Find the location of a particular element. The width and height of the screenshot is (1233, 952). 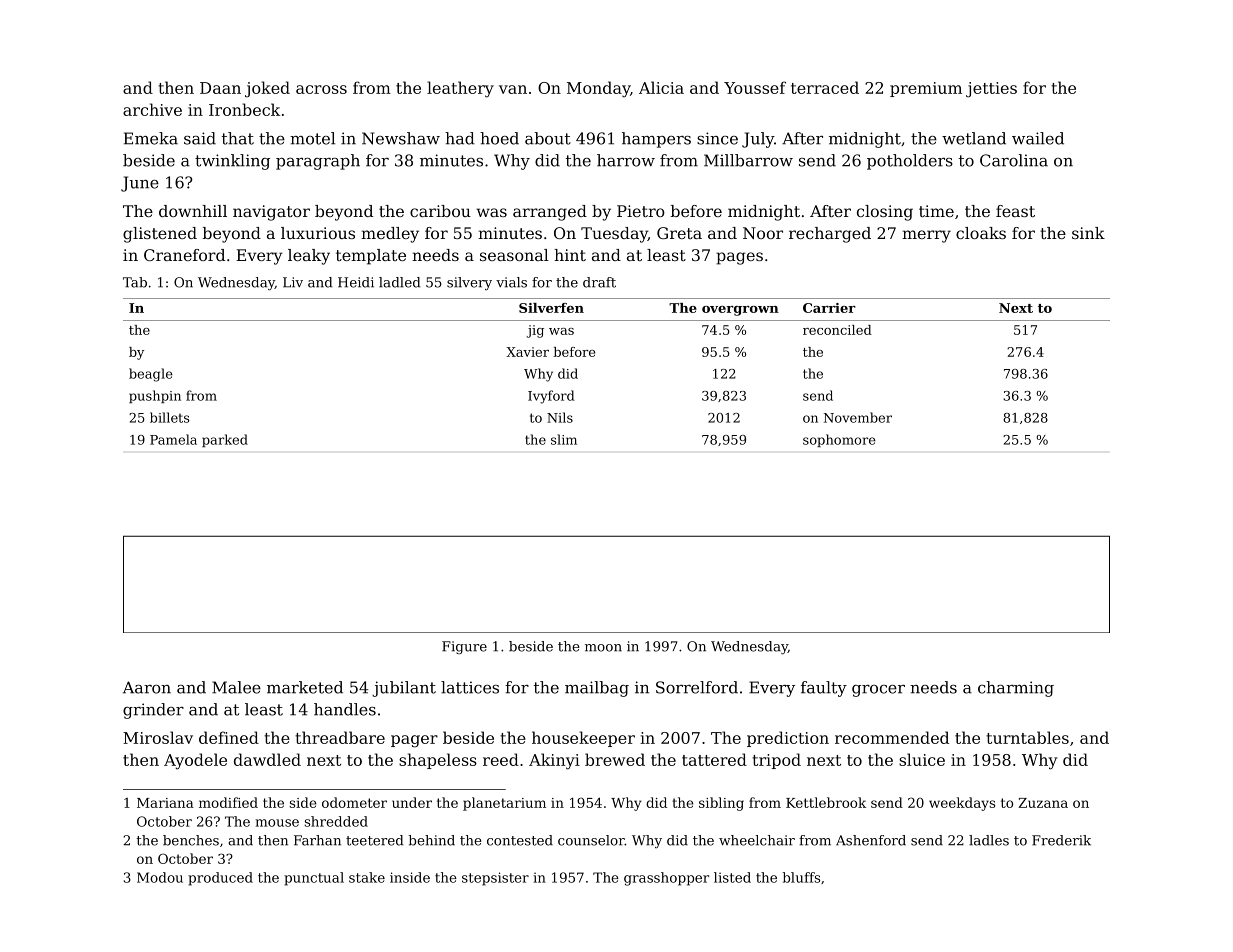

vials is located at coordinates (511, 282).
